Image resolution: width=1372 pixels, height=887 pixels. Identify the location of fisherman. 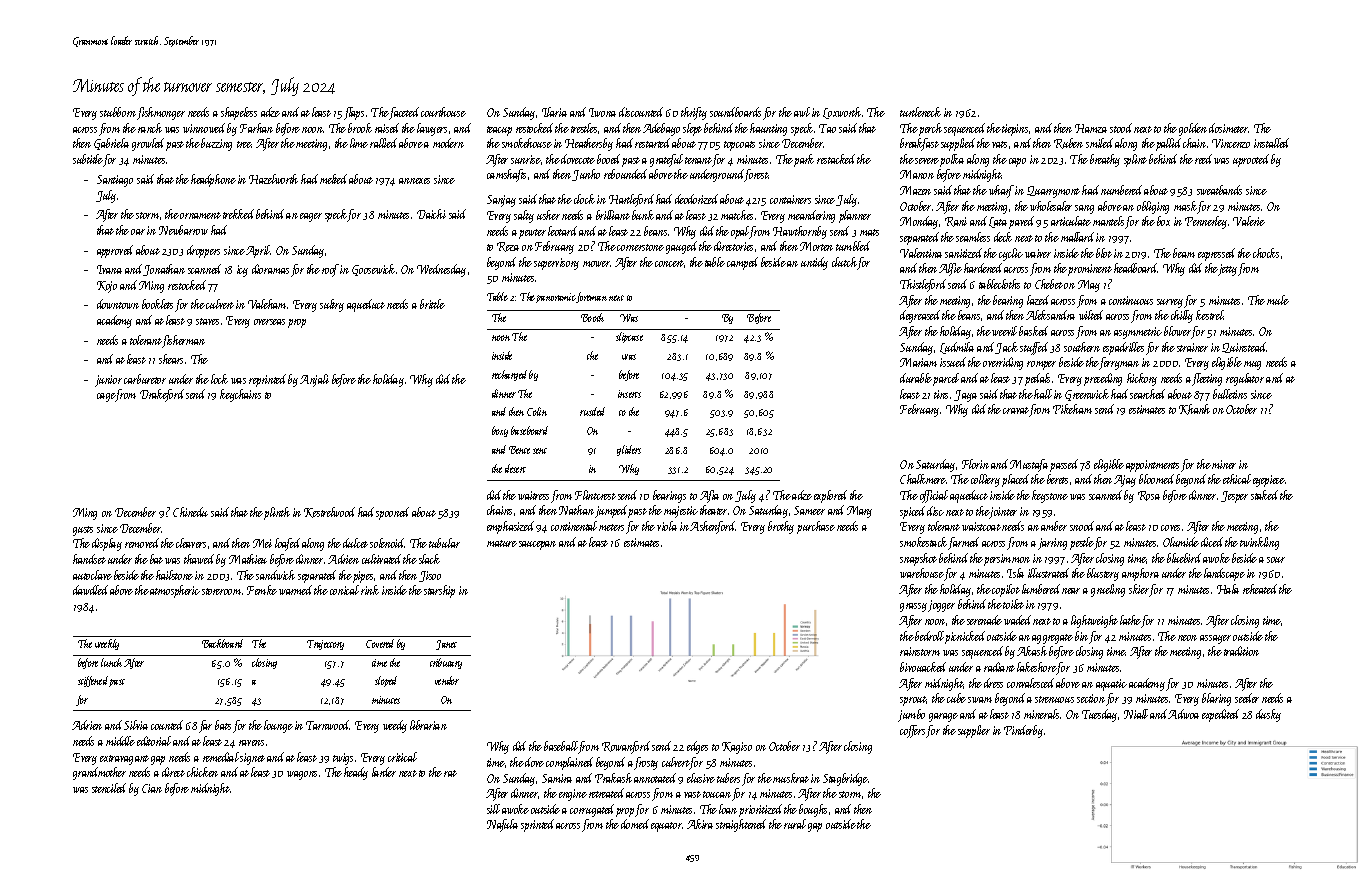
(183, 341).
